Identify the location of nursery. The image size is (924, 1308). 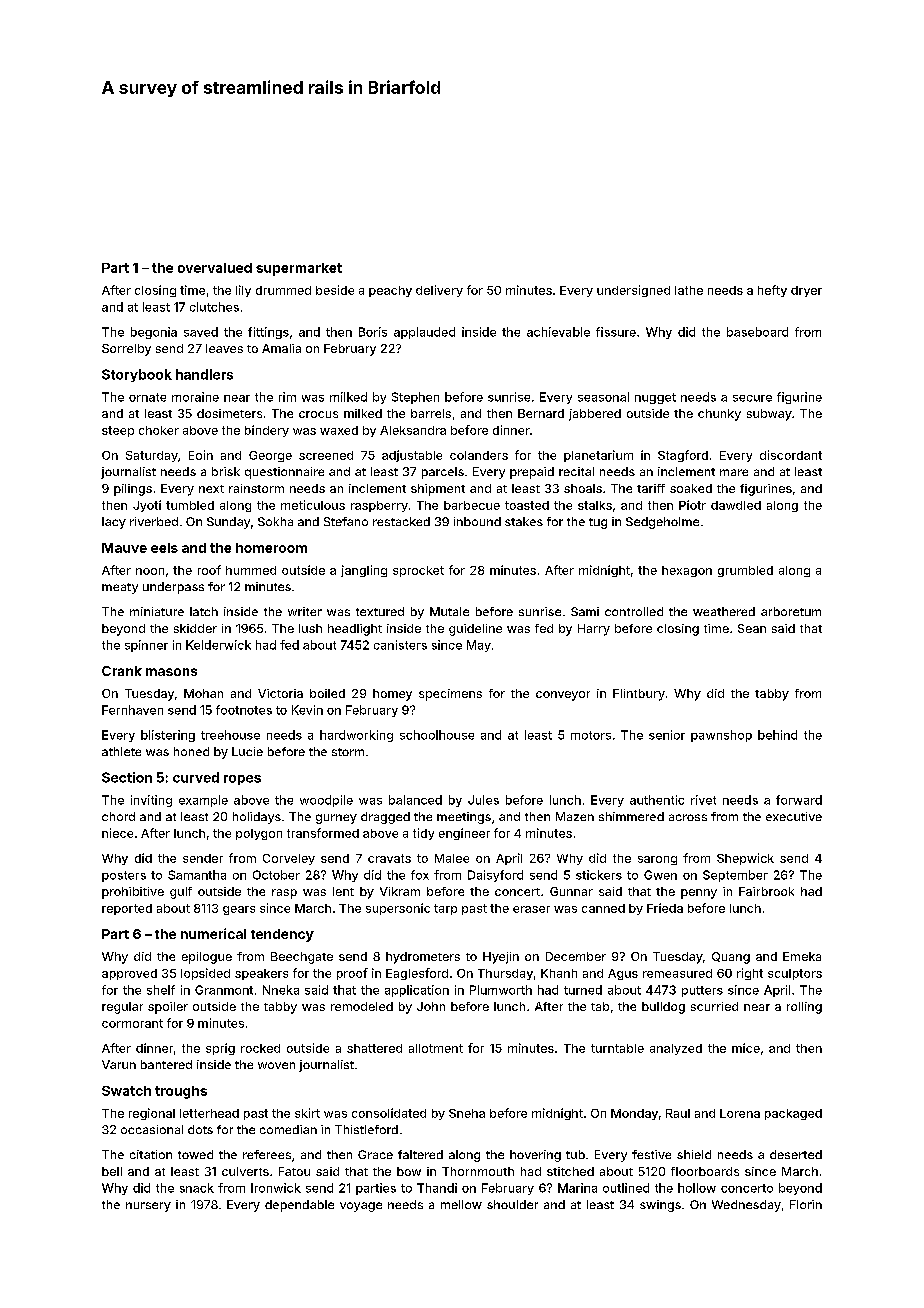
(148, 1207).
